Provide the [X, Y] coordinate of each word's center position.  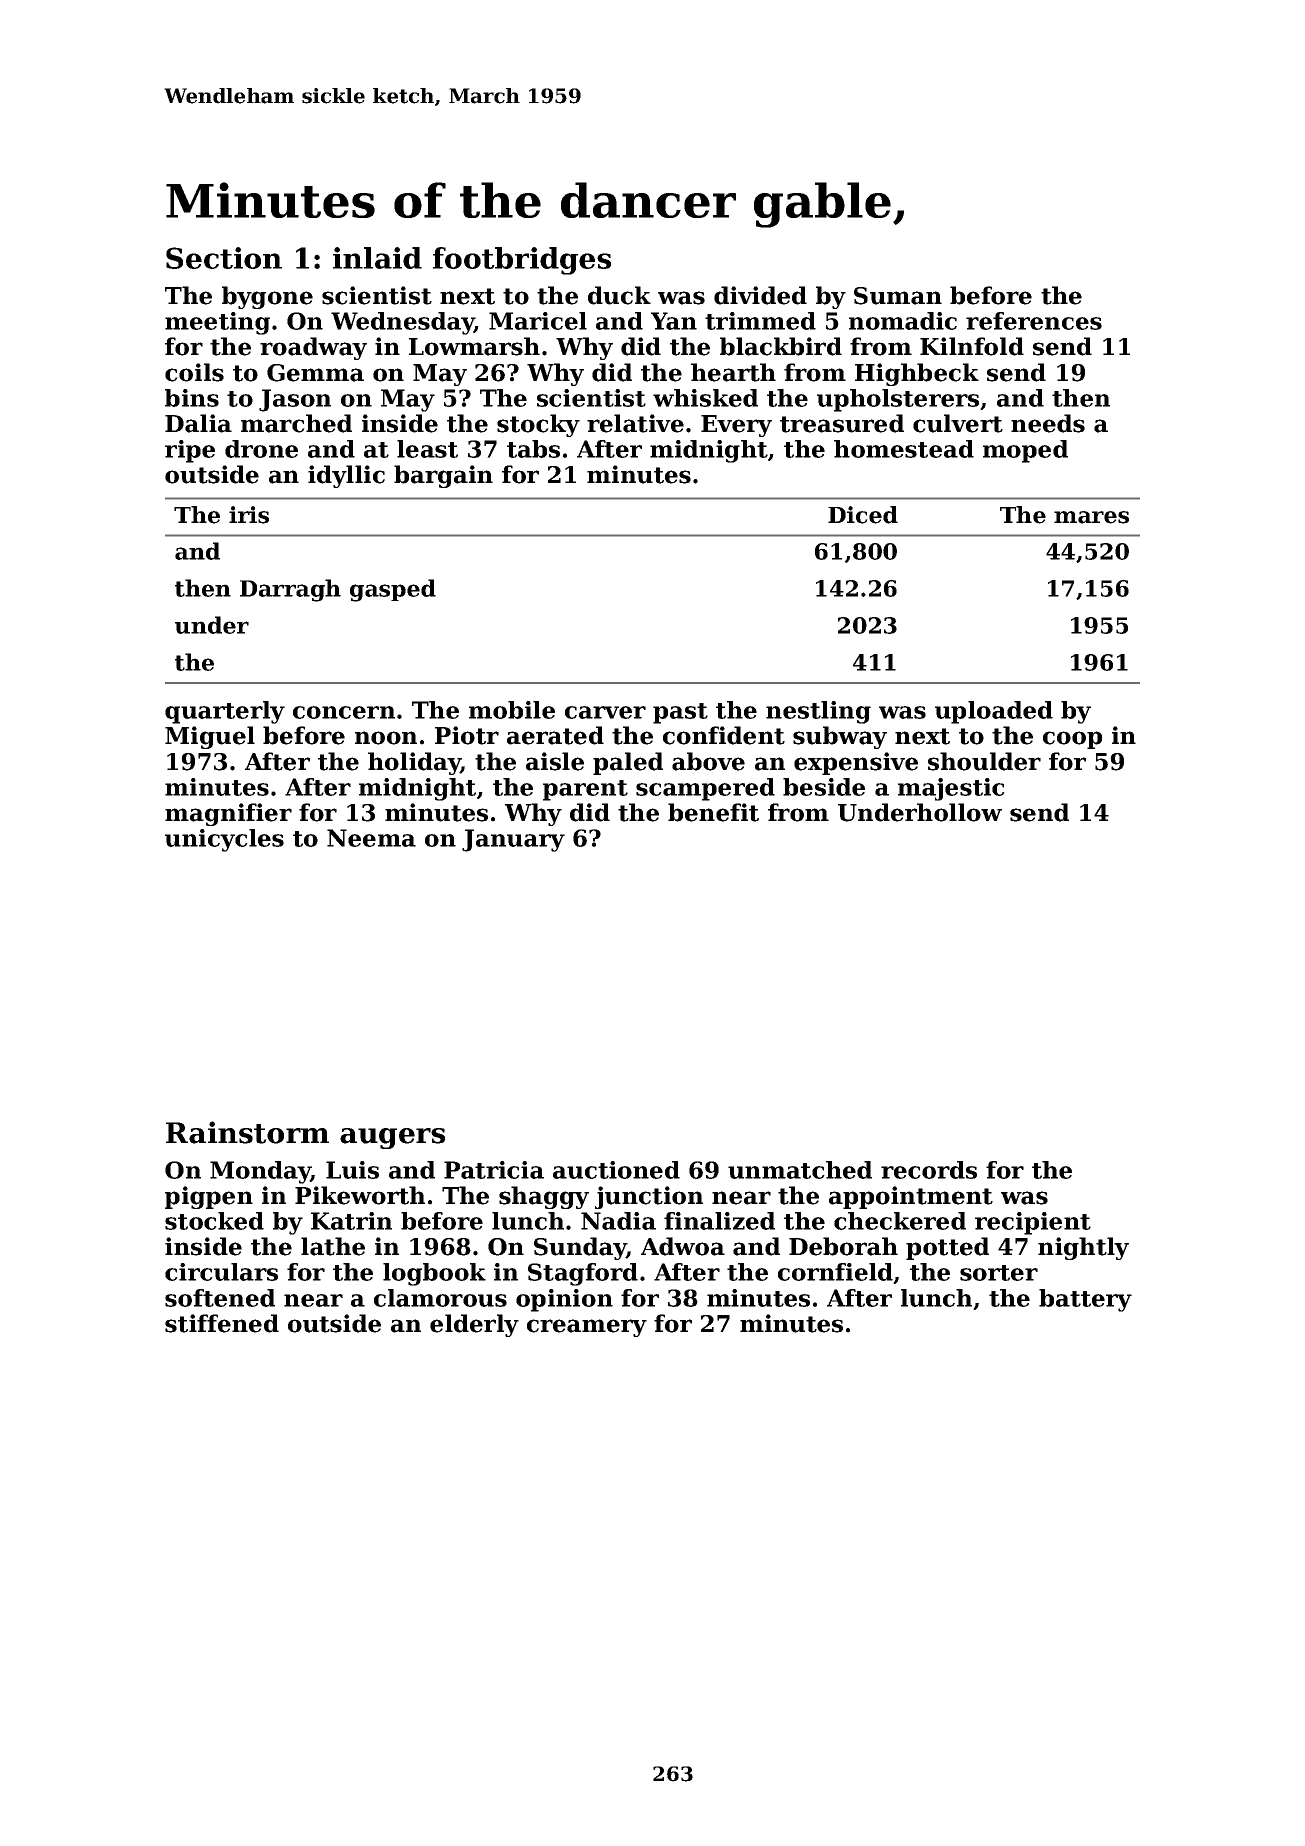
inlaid [377, 258]
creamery [587, 1328]
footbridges [522, 261]
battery [1085, 1300]
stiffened [222, 1323]
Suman [898, 296]
